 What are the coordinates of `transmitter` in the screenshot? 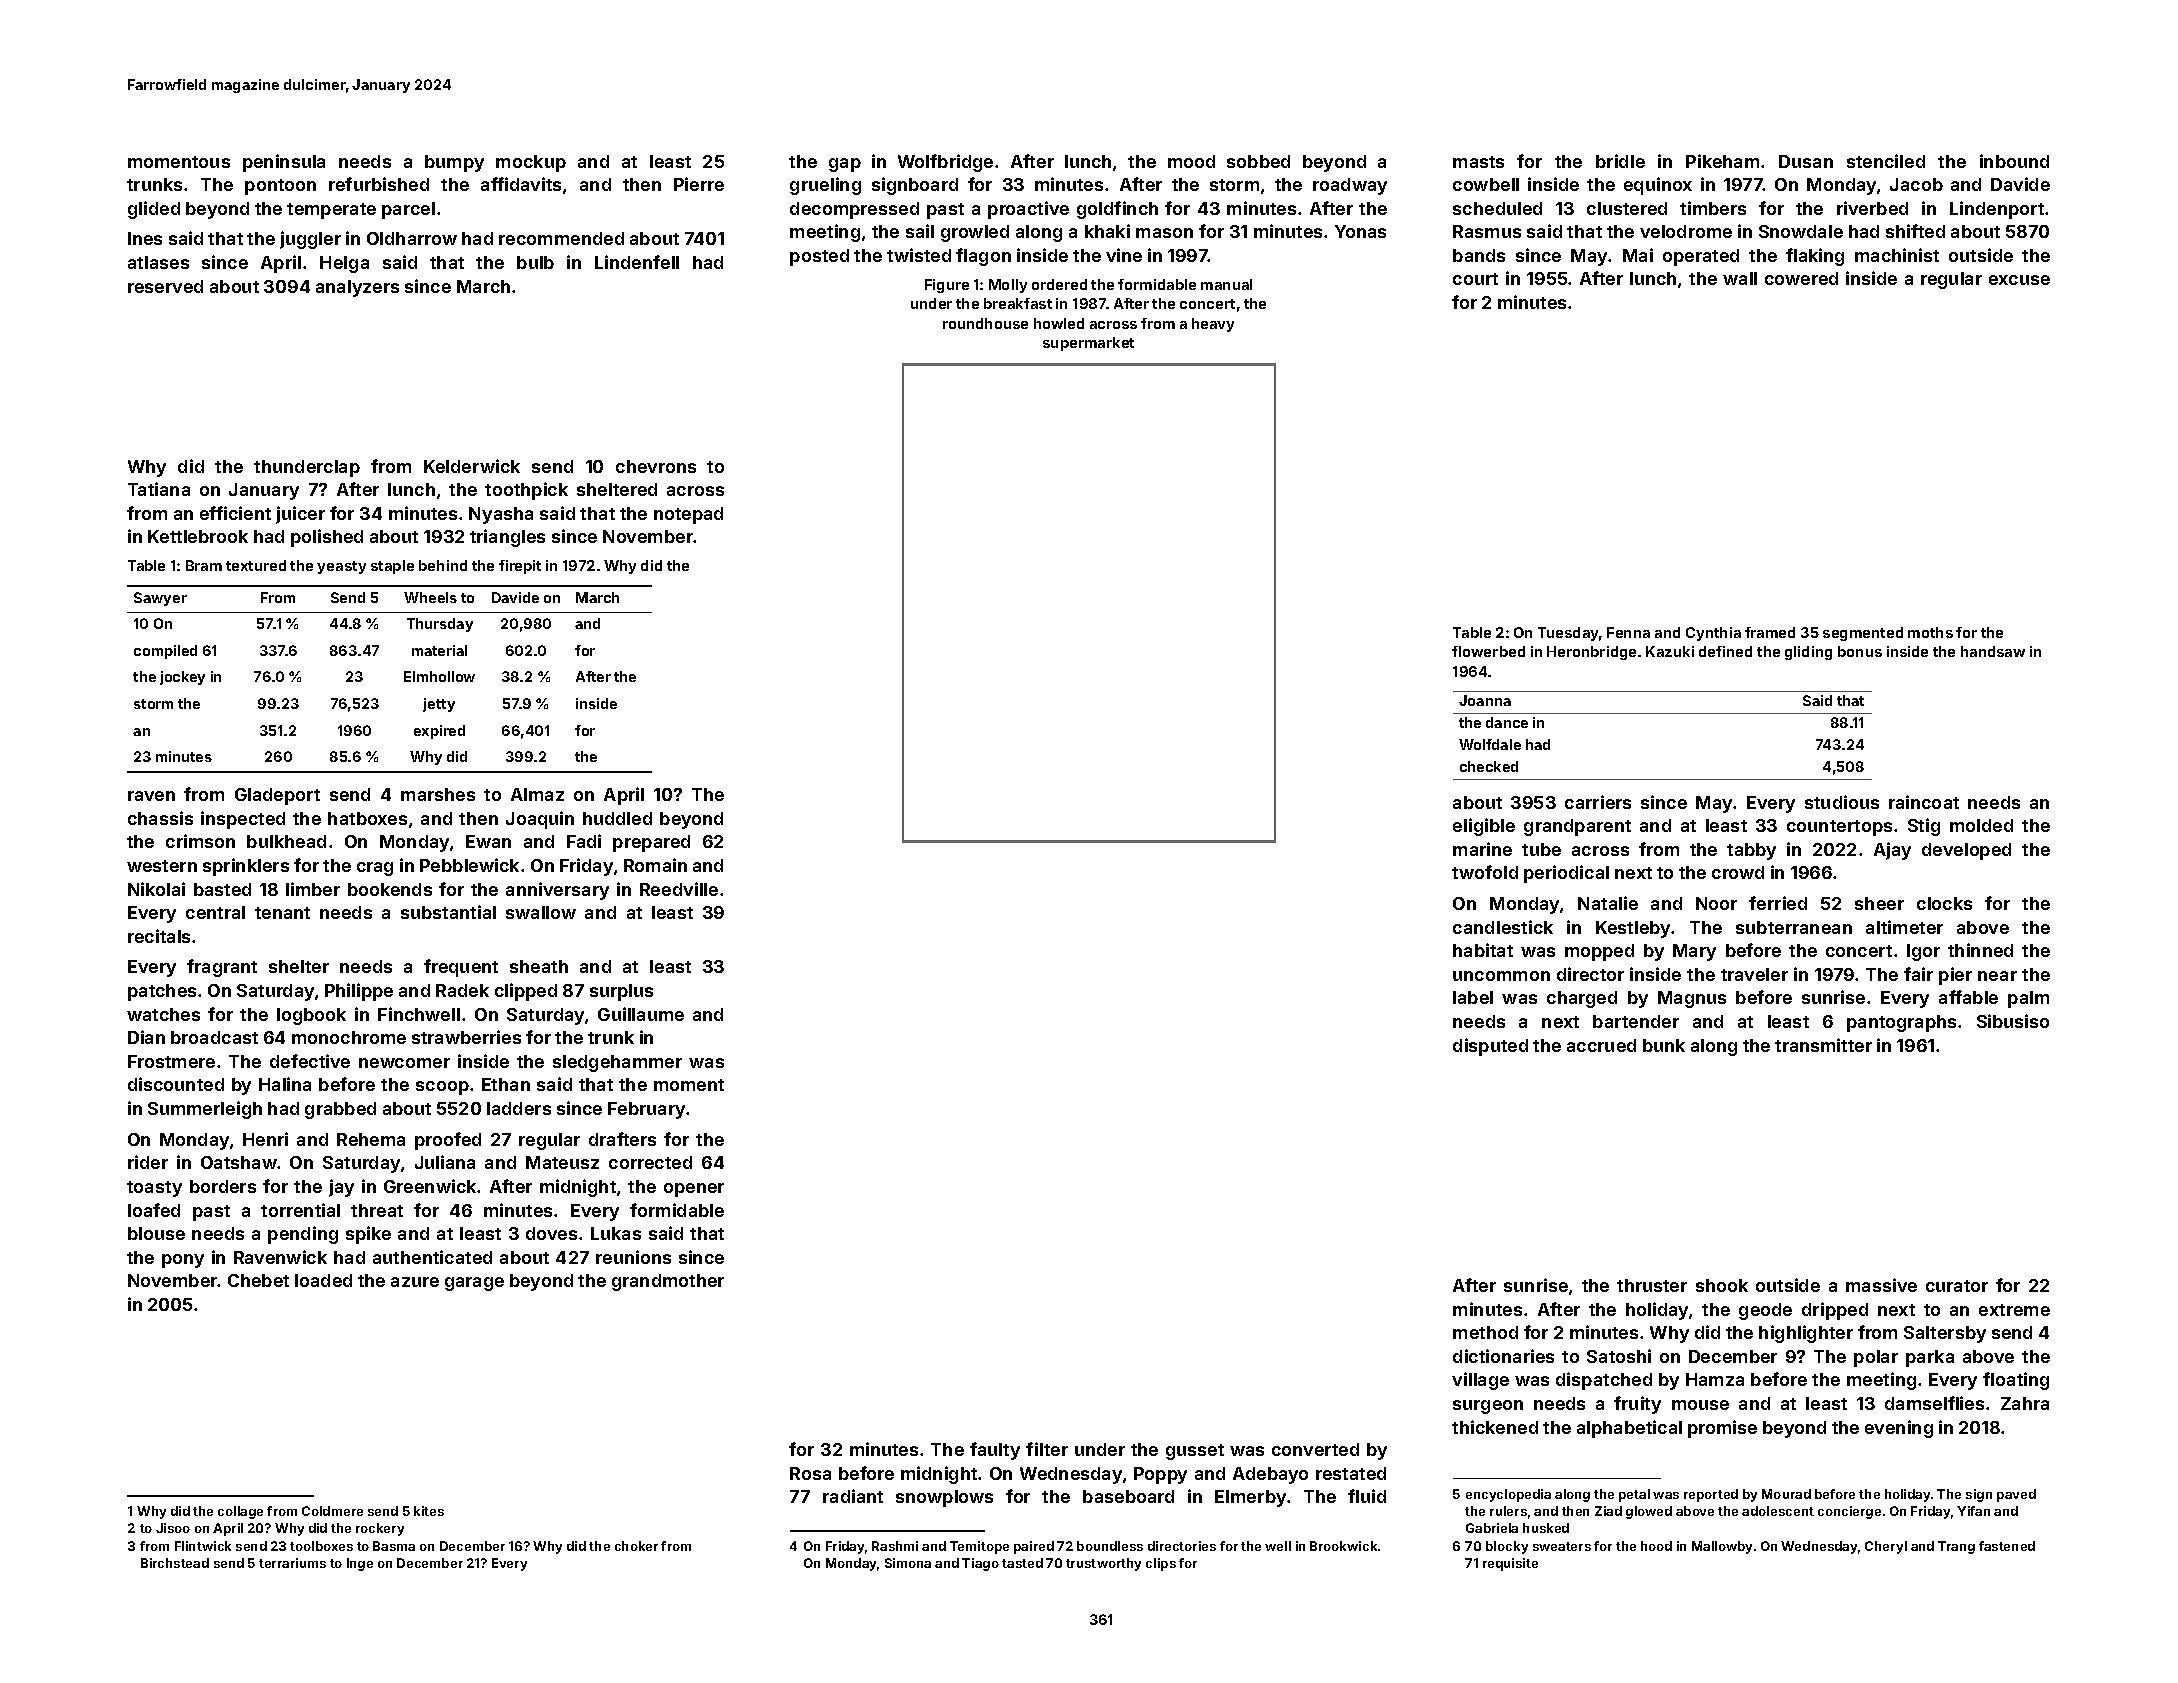 It's located at (1823, 1045).
